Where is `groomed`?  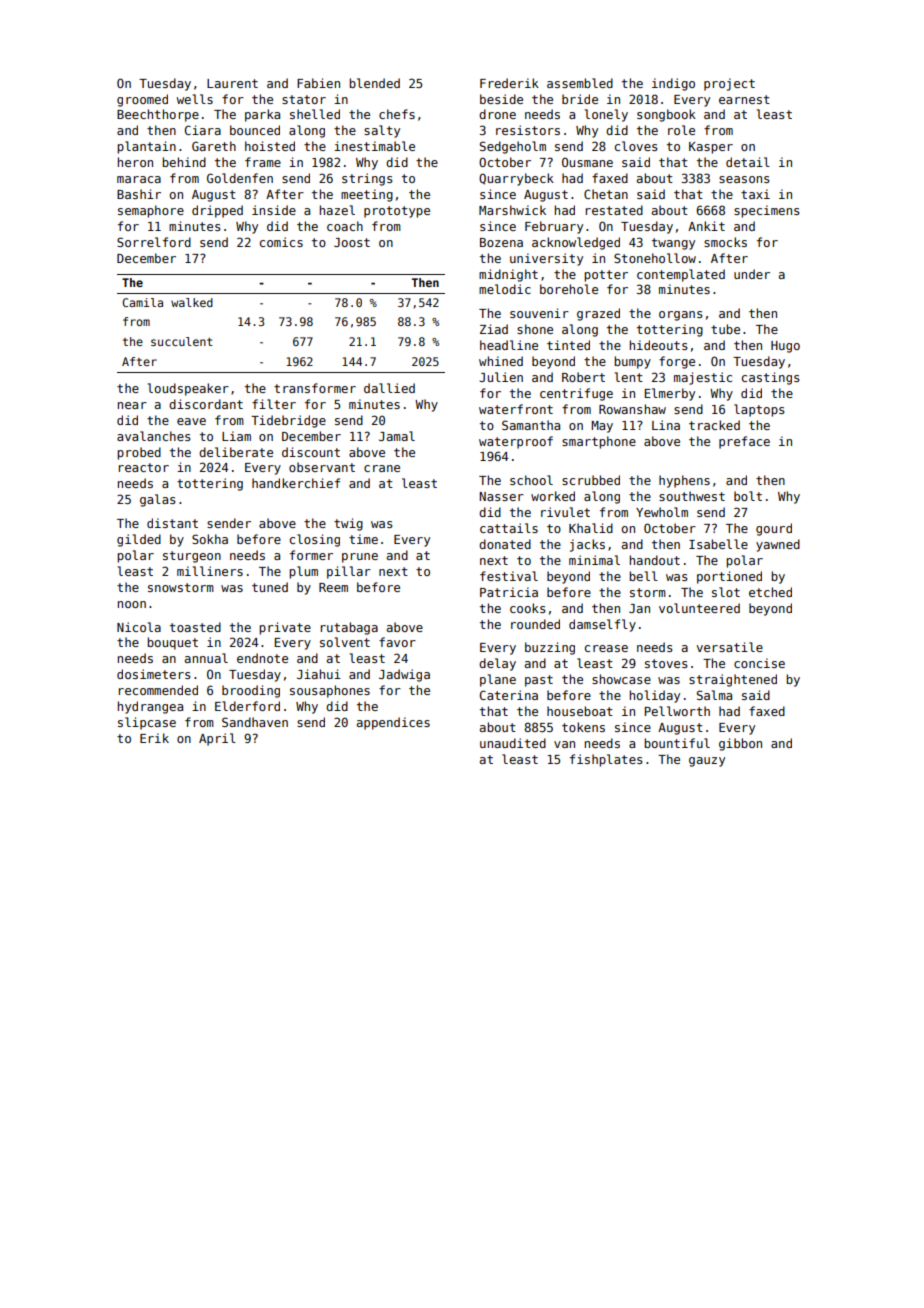
groomed is located at coordinates (142, 100).
